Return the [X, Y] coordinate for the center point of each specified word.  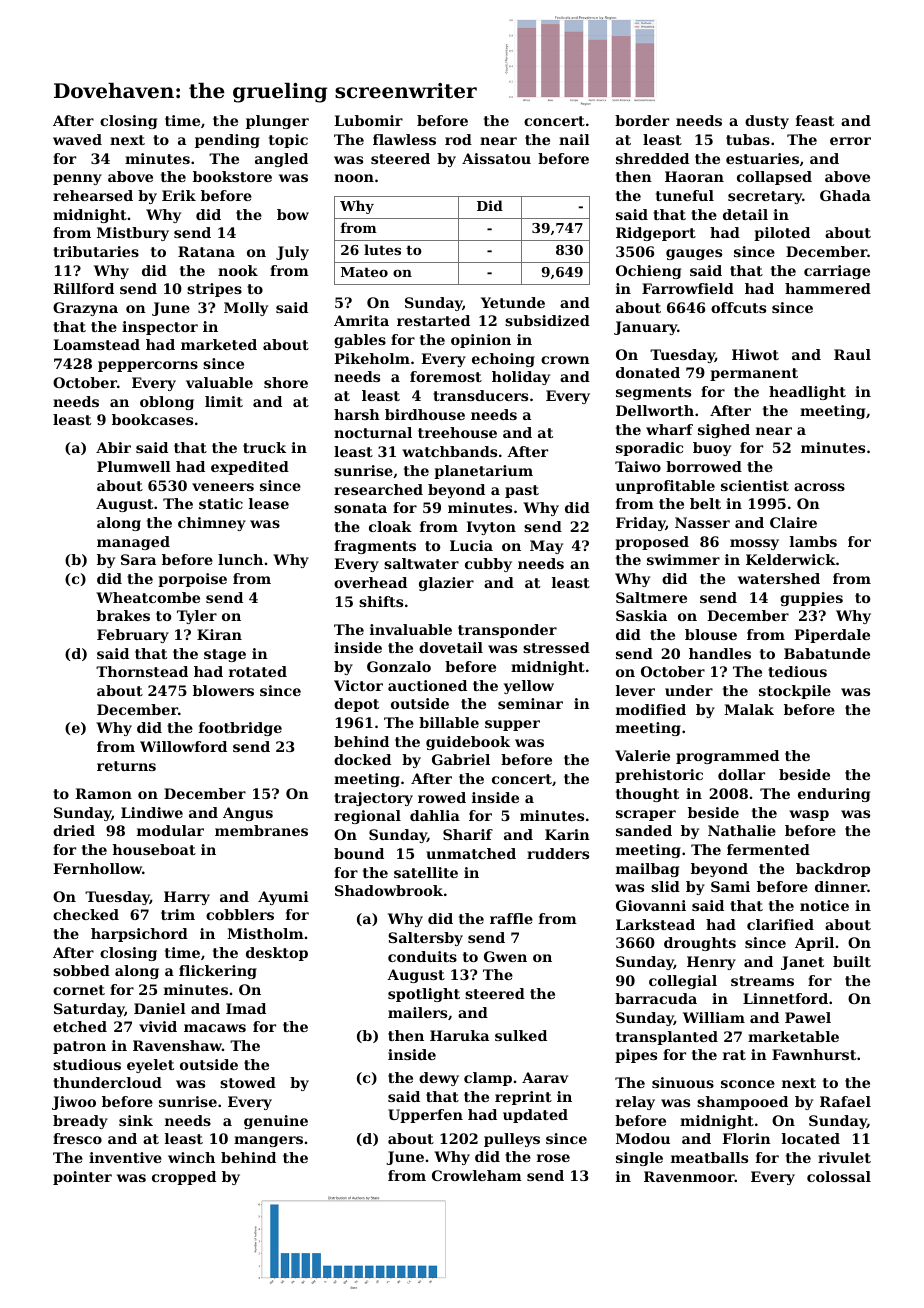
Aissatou [496, 158]
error [850, 141]
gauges [694, 254]
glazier [446, 584]
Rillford [83, 288]
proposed [652, 543]
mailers [417, 1012]
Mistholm [265, 933]
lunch [240, 559]
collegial [683, 982]
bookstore [232, 176]
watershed [779, 578]
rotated [258, 671]
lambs [813, 541]
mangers [268, 1141]
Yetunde [513, 302]
